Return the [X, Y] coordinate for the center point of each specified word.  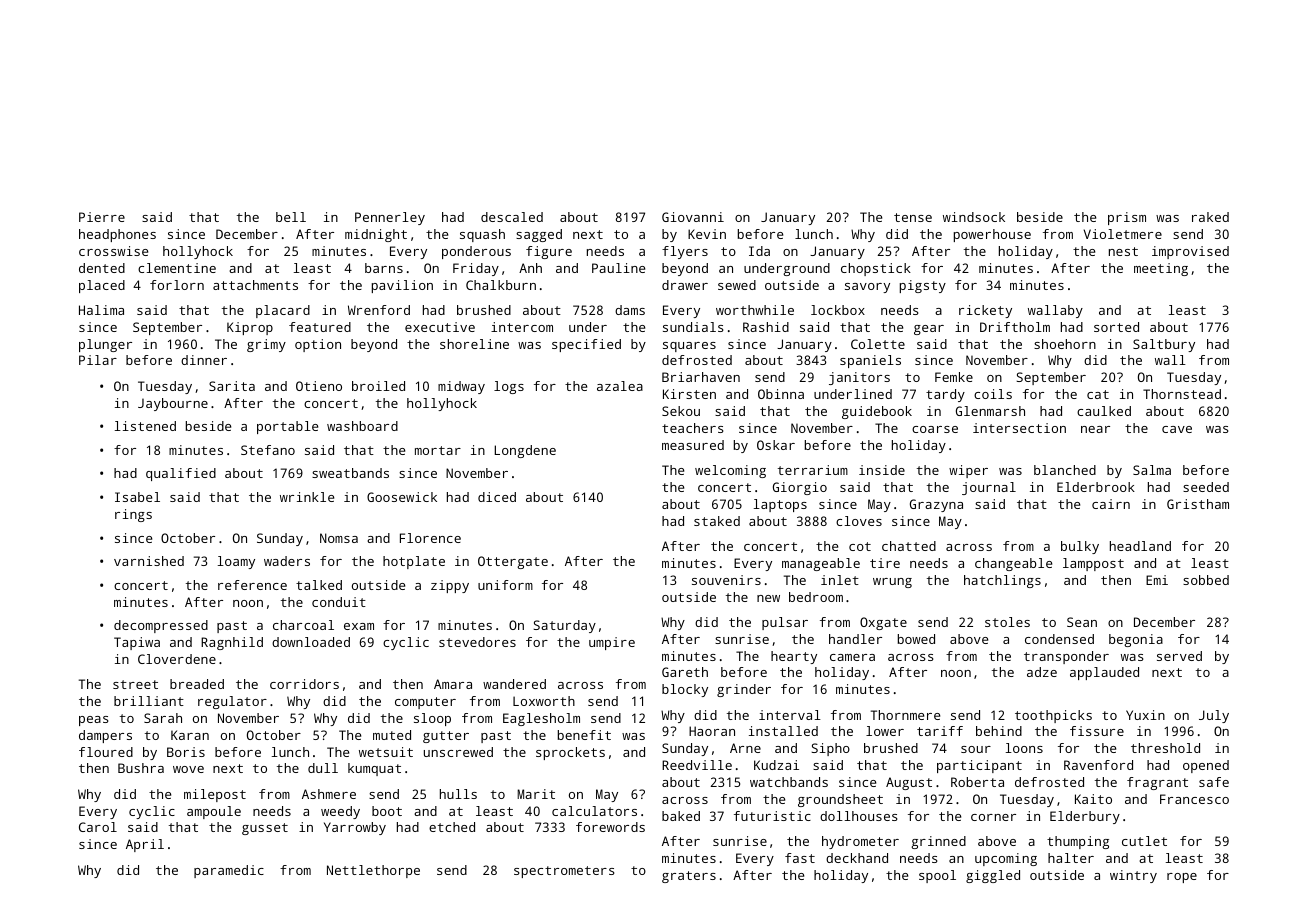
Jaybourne [173, 404]
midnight [376, 235]
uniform [505, 585]
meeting [1161, 269]
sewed [737, 285]
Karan [190, 735]
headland [1140, 546]
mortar [438, 450]
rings [133, 515]
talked [319, 585]
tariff [940, 731]
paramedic [229, 871]
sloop [432, 719]
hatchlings [1002, 581]
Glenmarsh [990, 411]
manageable [821, 564]
